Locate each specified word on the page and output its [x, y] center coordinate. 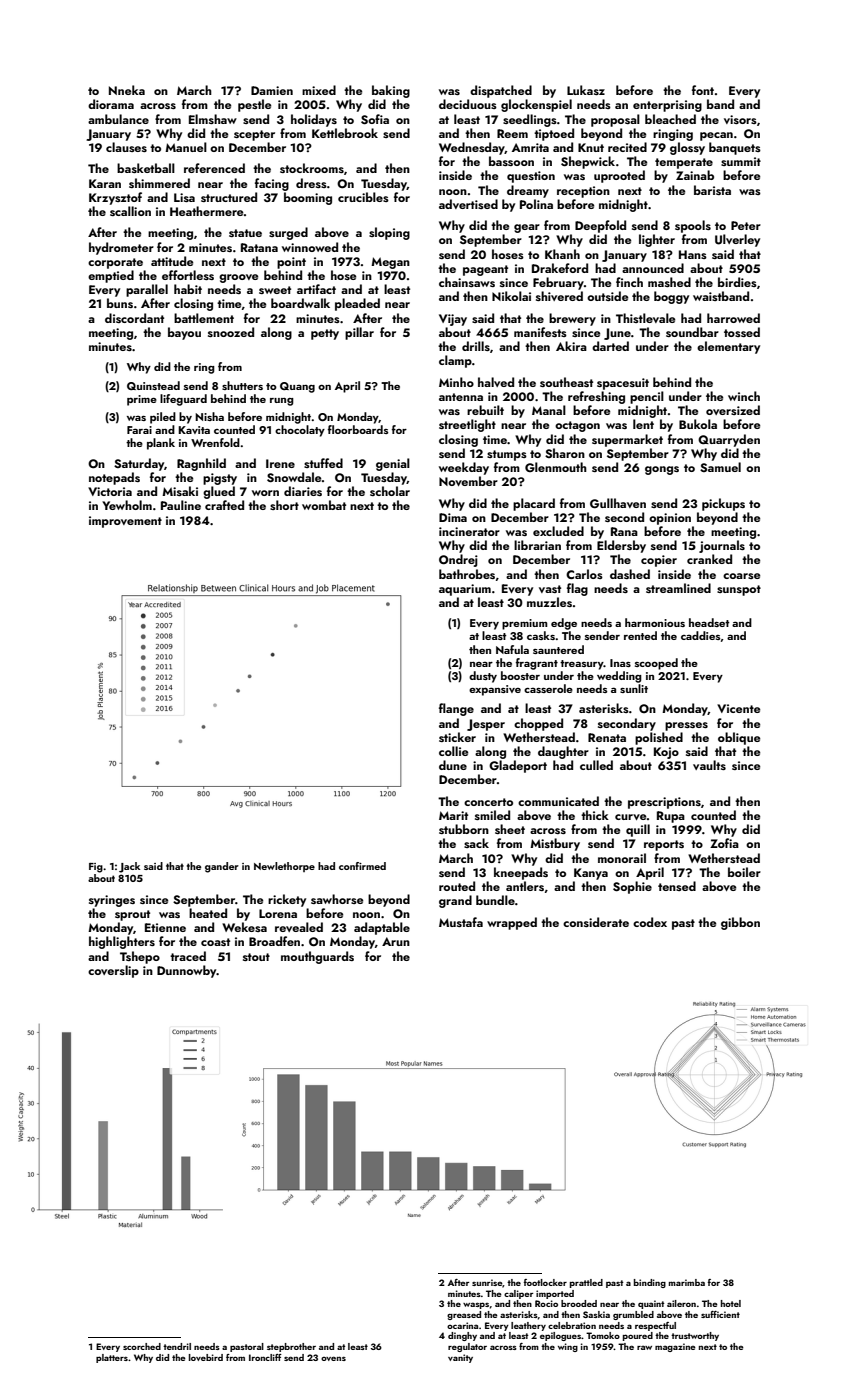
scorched [142, 1346]
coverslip [113, 971]
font [703, 90]
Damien [272, 90]
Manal [549, 410]
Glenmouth [556, 467]
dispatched [501, 91]
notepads [114, 478]
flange [456, 709]
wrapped [512, 923]
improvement [125, 522]
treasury [582, 665]
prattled [586, 1283]
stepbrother [291, 1347]
